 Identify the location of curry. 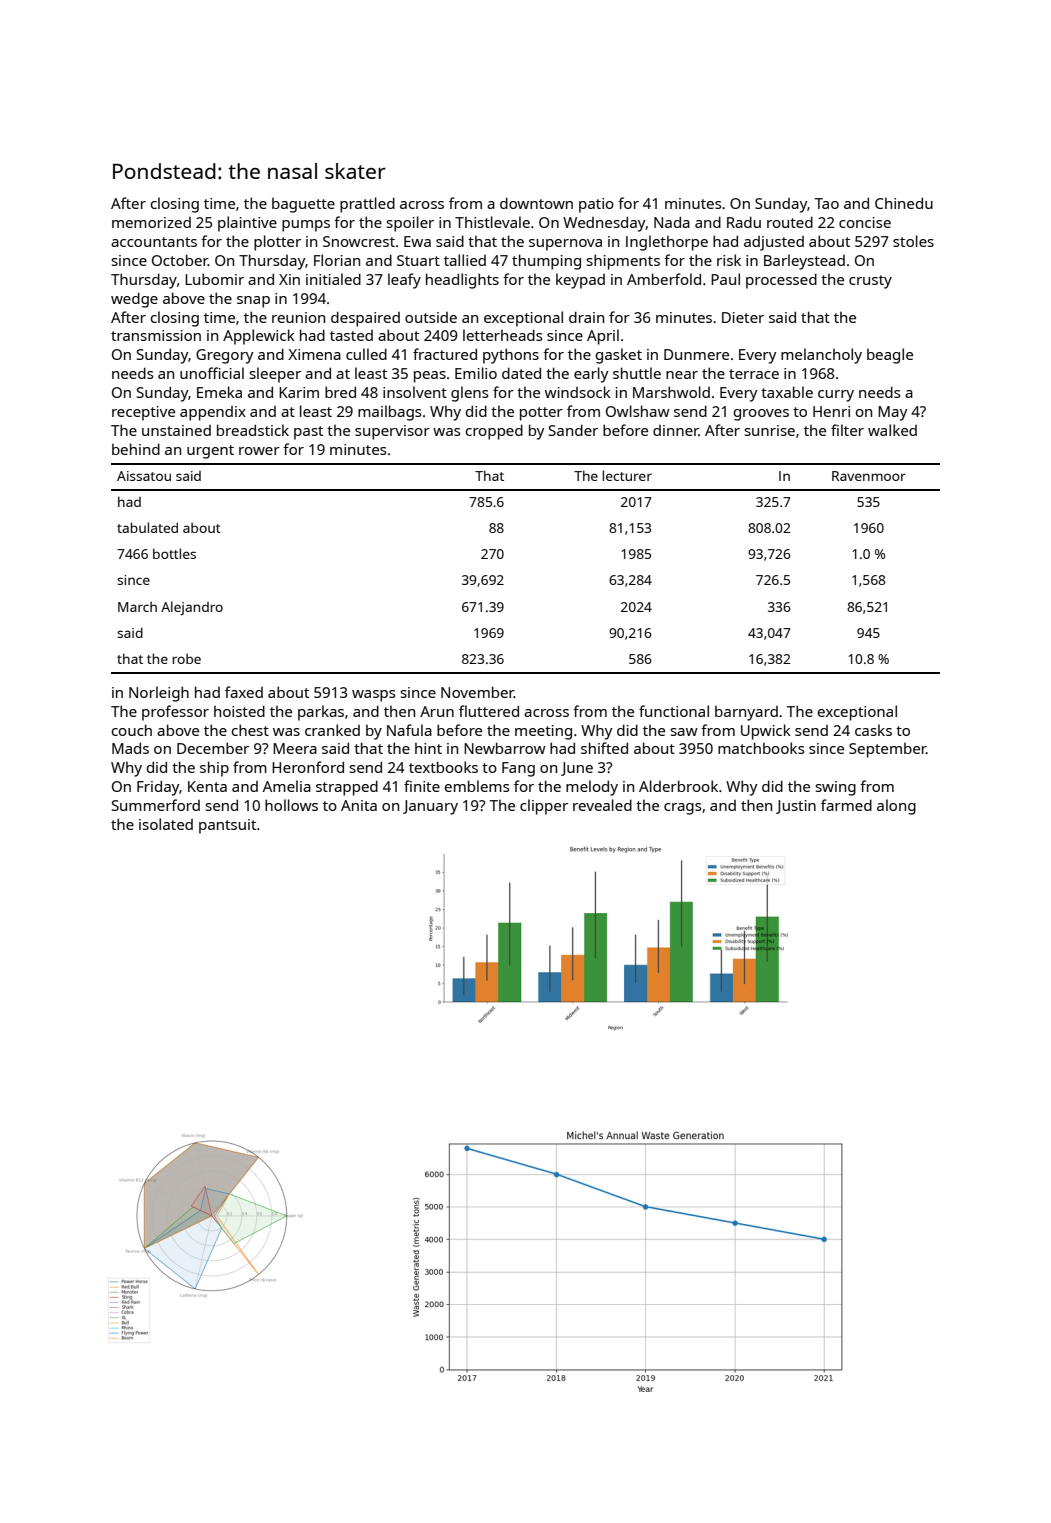
(836, 396).
